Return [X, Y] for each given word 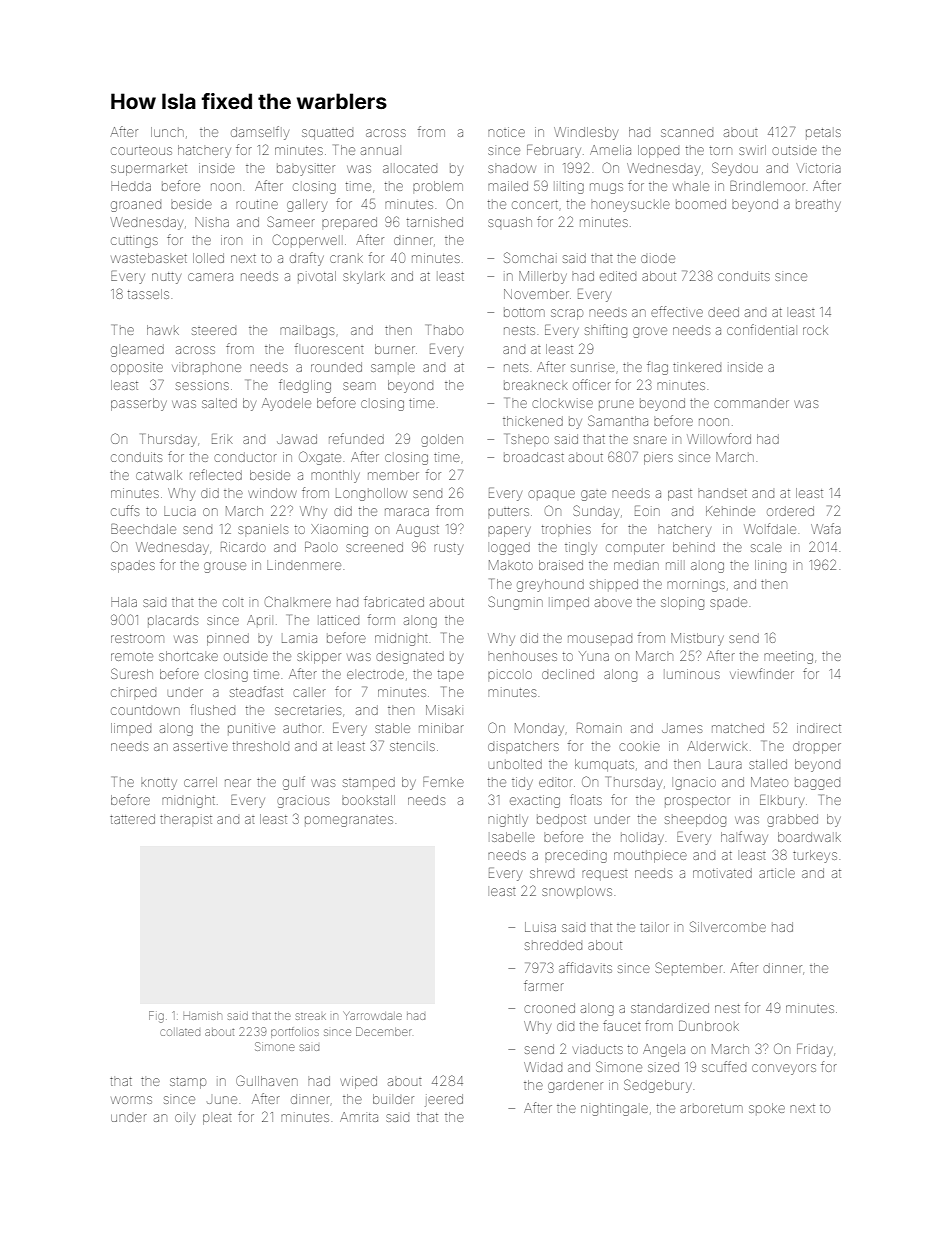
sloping [682, 603]
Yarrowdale [373, 1016]
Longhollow [371, 494]
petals [823, 132]
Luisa [540, 927]
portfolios [295, 1032]
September [689, 967]
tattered [132, 819]
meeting [788, 658]
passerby [139, 404]
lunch [167, 132]
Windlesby [586, 133]
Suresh [132, 673]
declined [568, 674]
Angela [664, 1050]
